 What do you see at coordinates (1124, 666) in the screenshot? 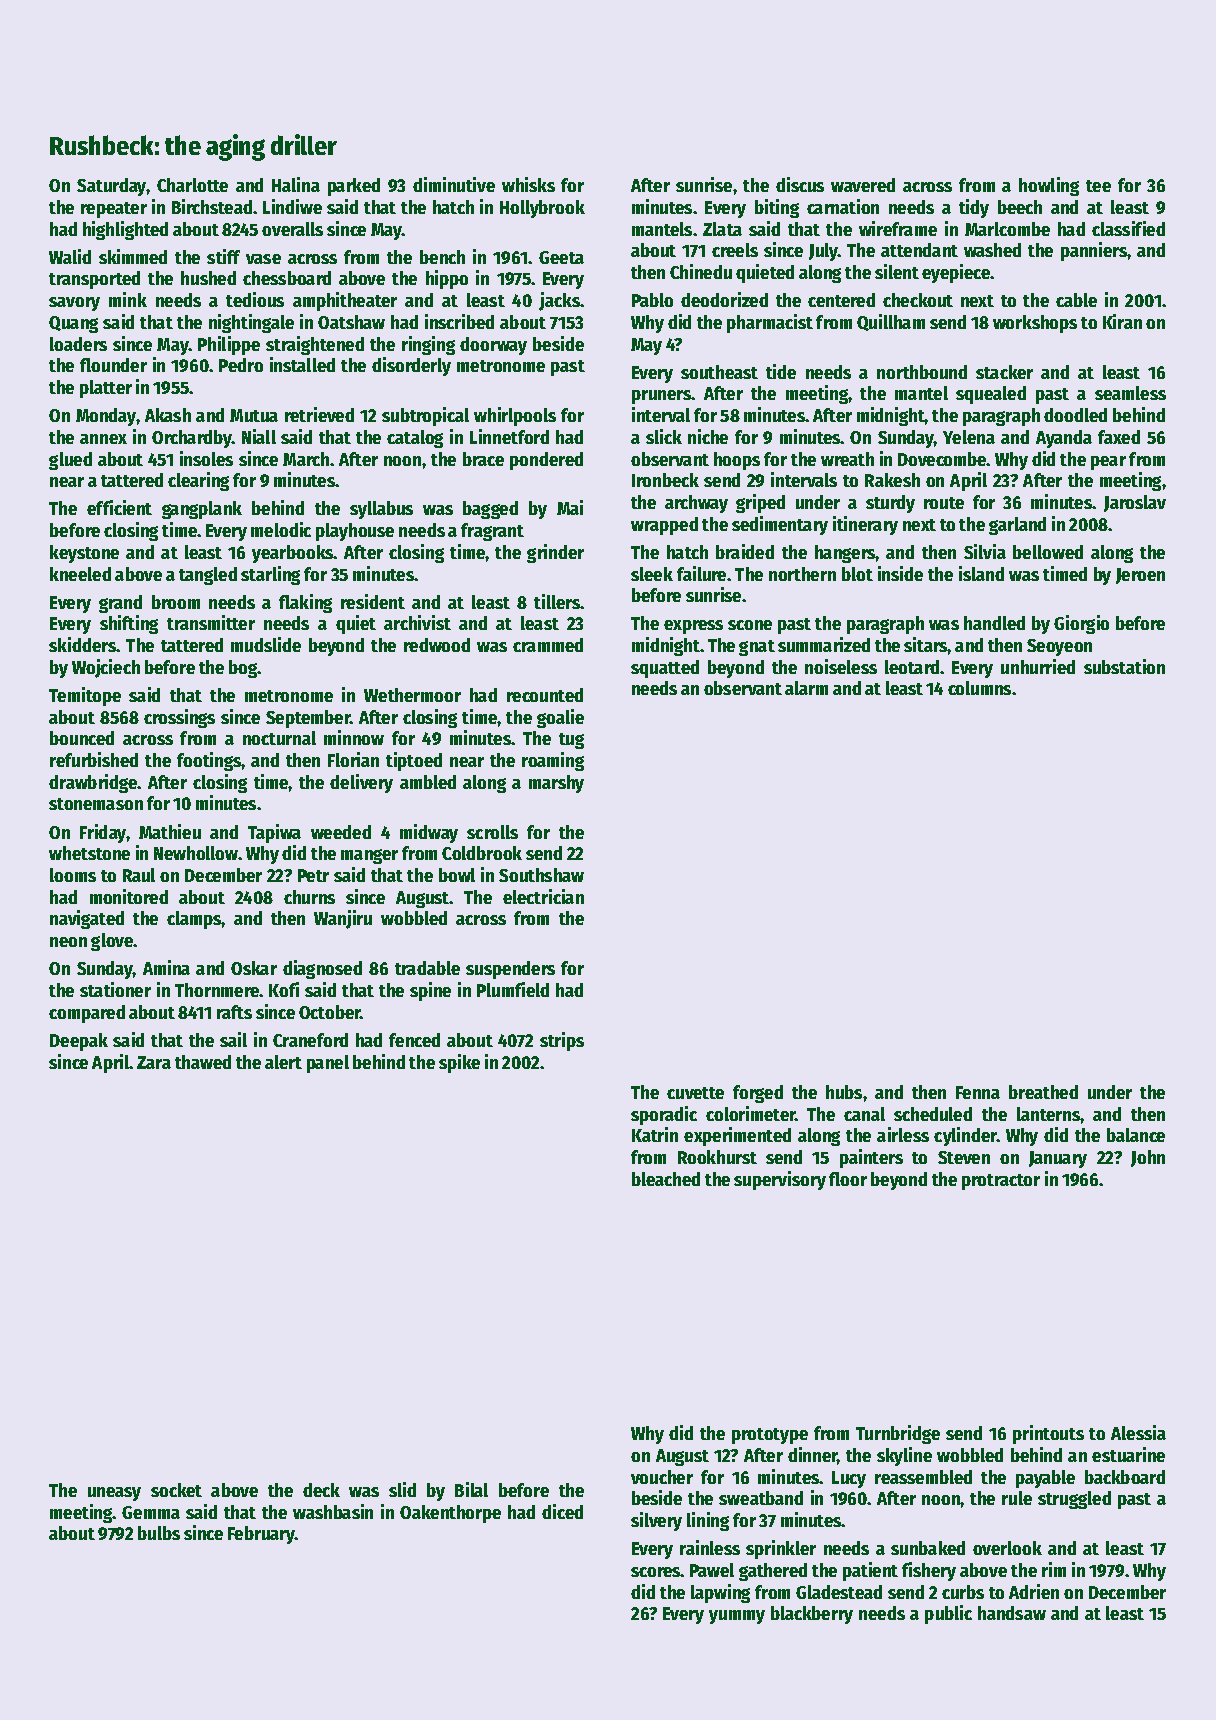
I see `substation` at bounding box center [1124, 666].
